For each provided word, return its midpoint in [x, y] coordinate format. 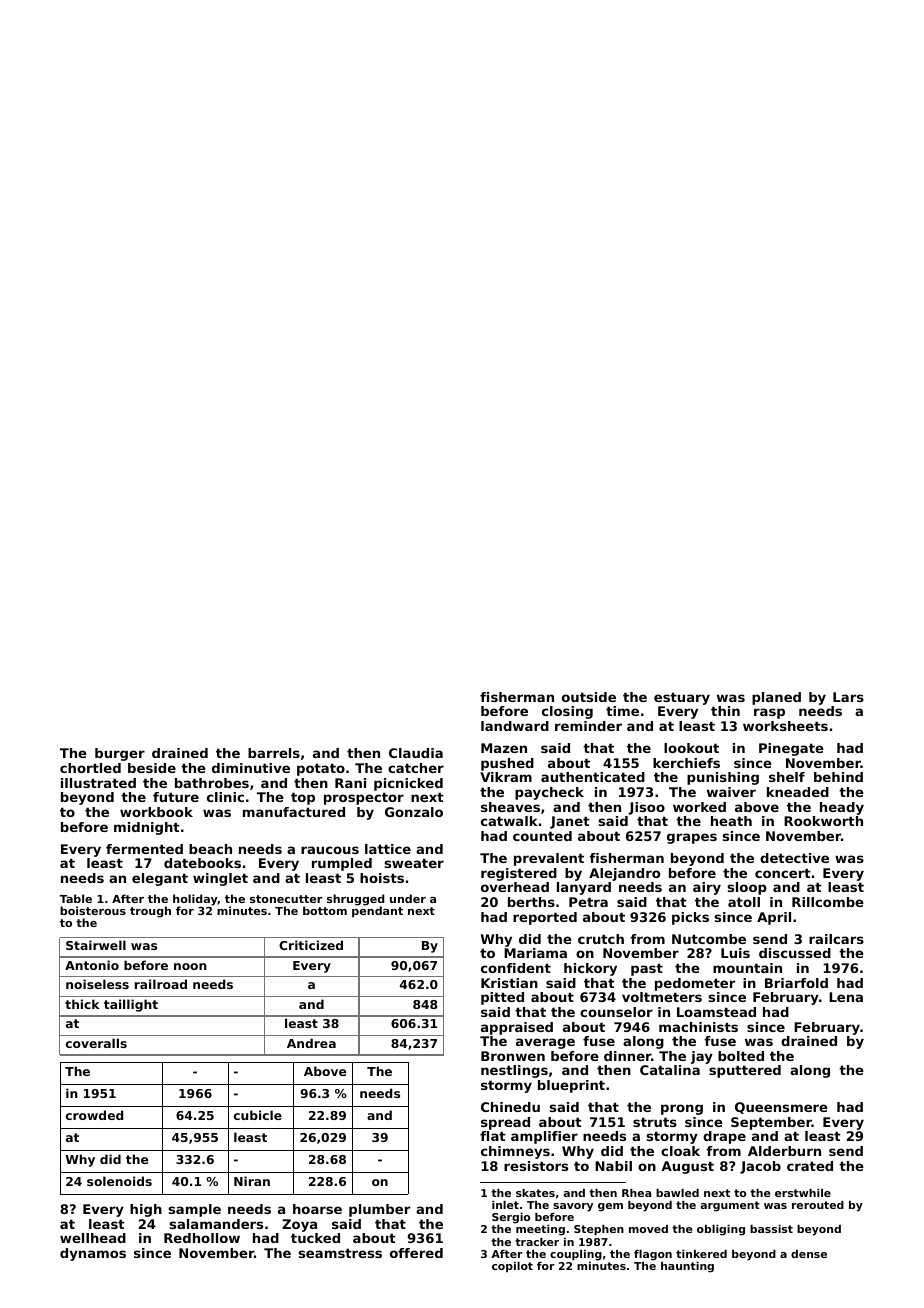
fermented [144, 849]
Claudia [416, 753]
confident [516, 968]
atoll [744, 902]
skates [535, 1193]
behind [838, 777]
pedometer [695, 984]
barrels [274, 753]
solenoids [119, 1181]
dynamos [93, 1254]
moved [648, 1229]
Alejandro [624, 874]
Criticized [311, 945]
